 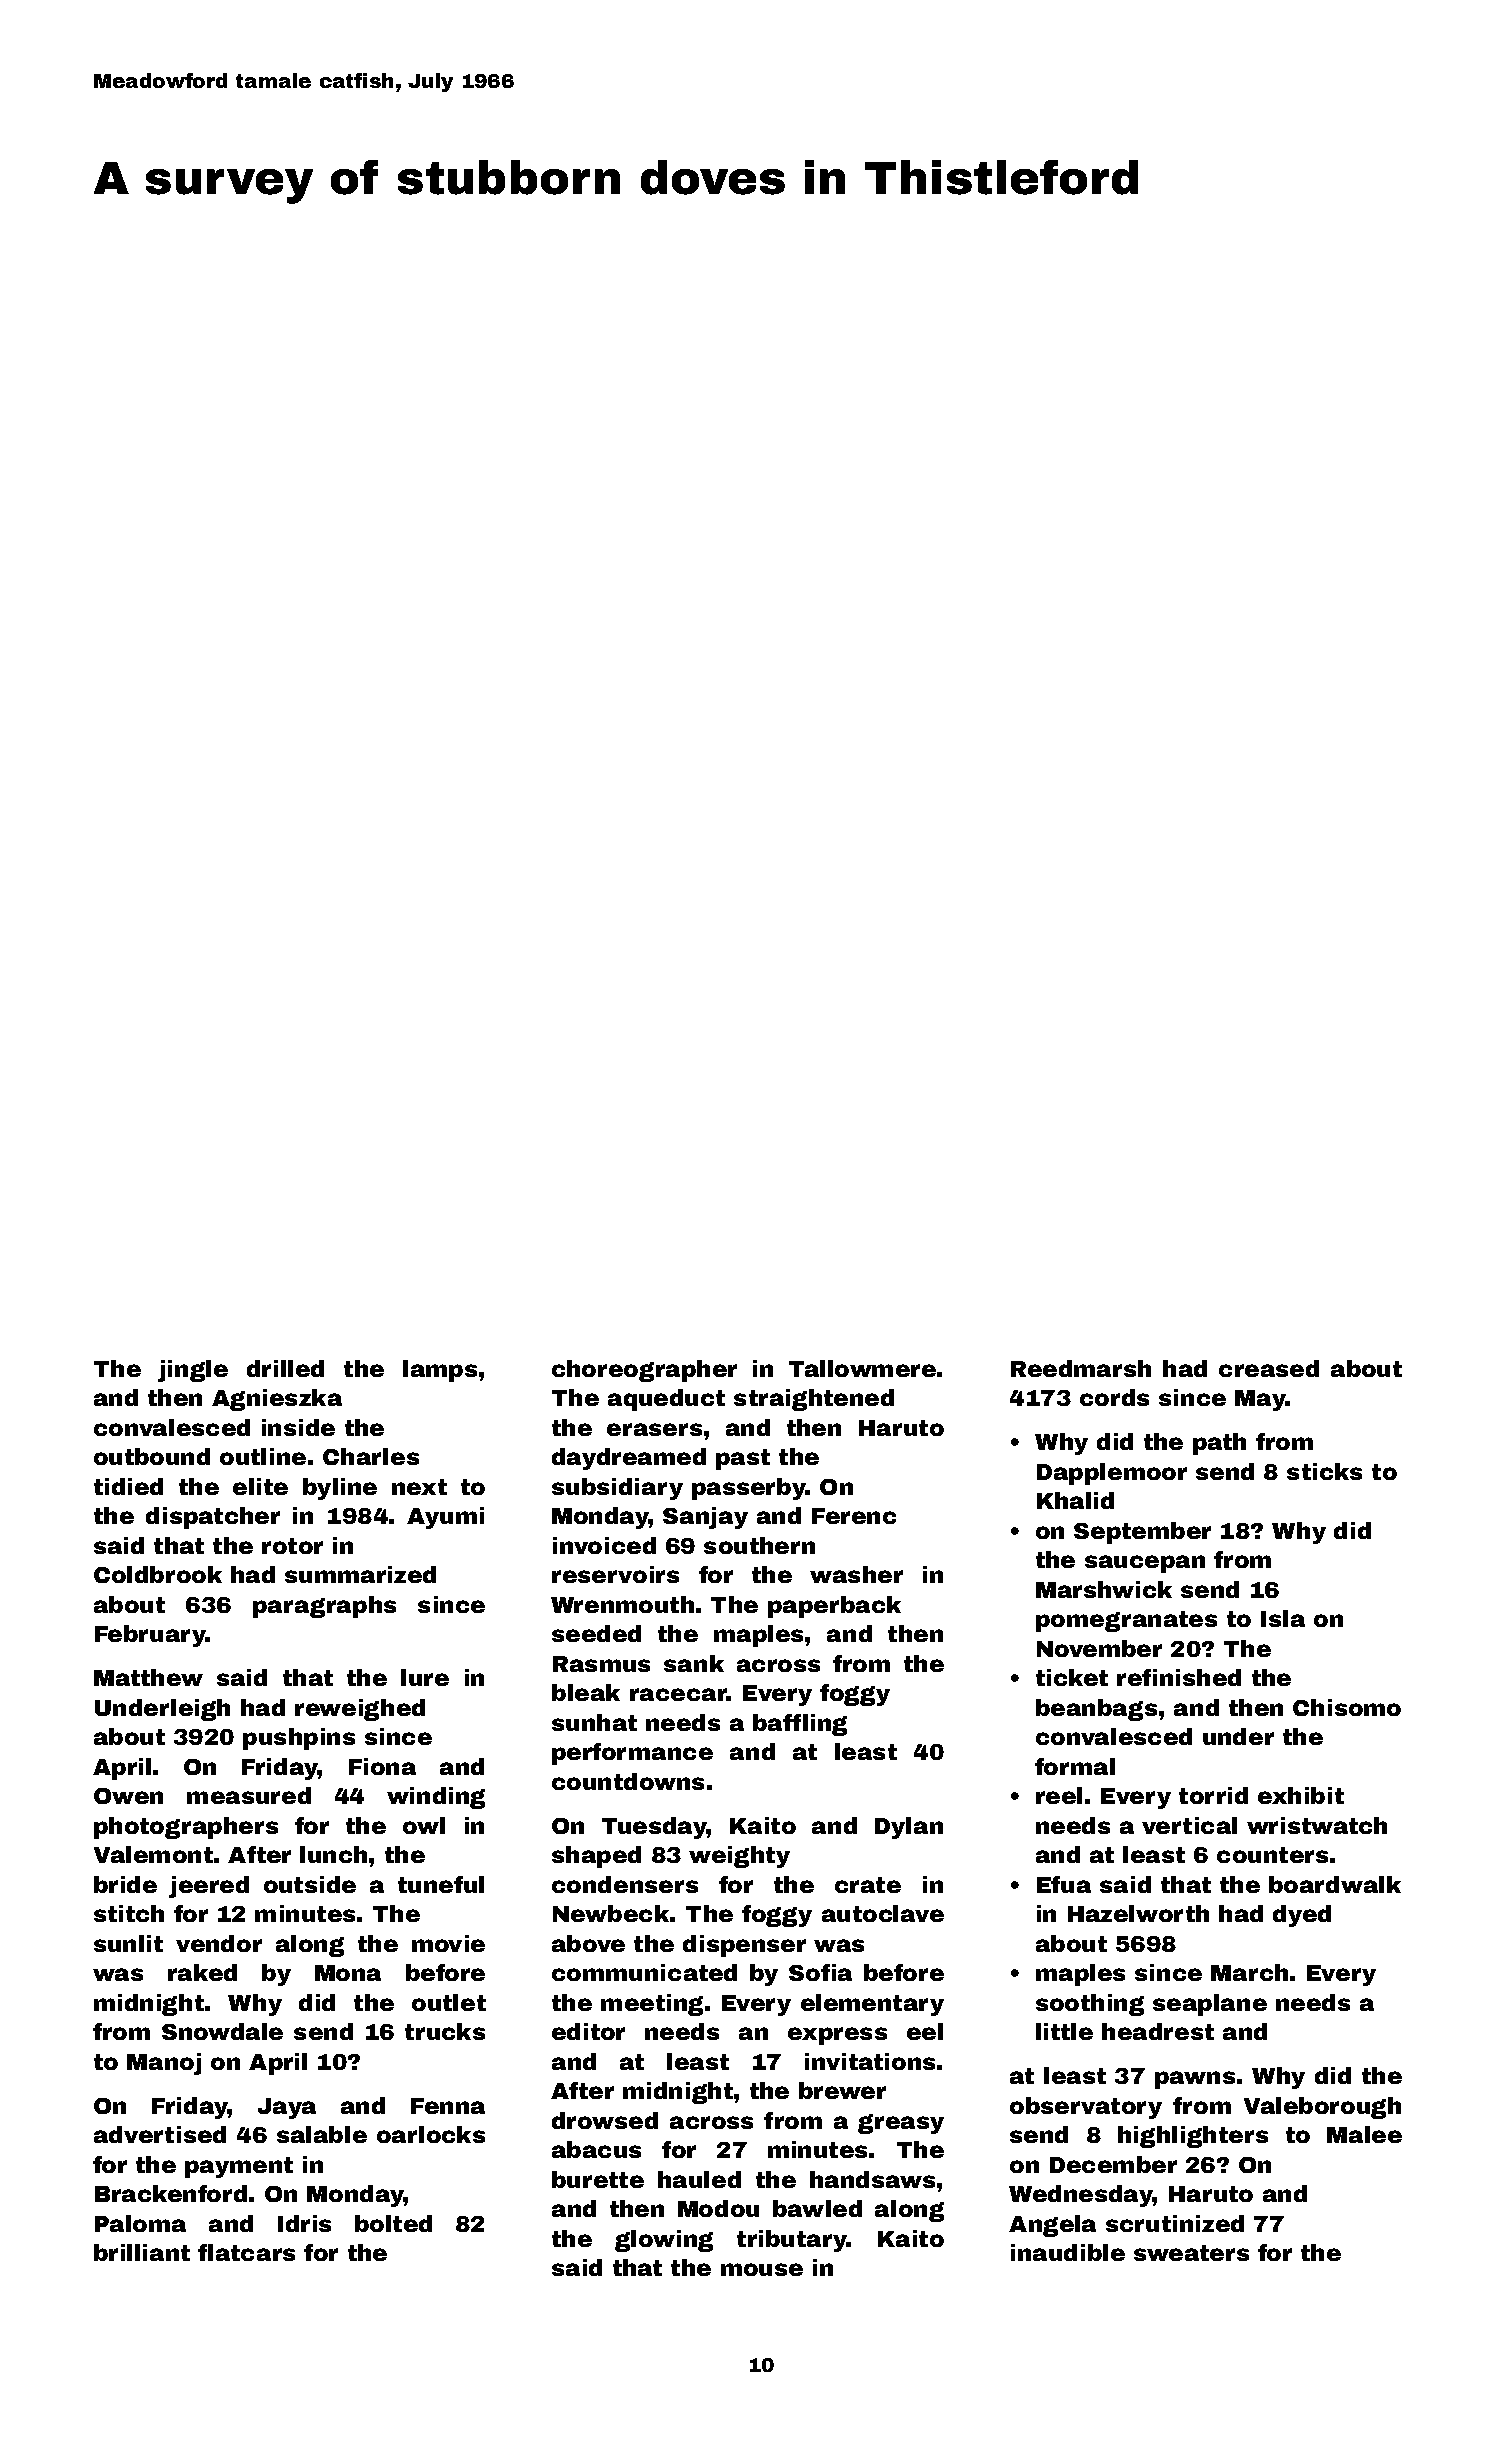 What do you see at coordinates (142, 2252) in the image?
I see `brilliant` at bounding box center [142, 2252].
